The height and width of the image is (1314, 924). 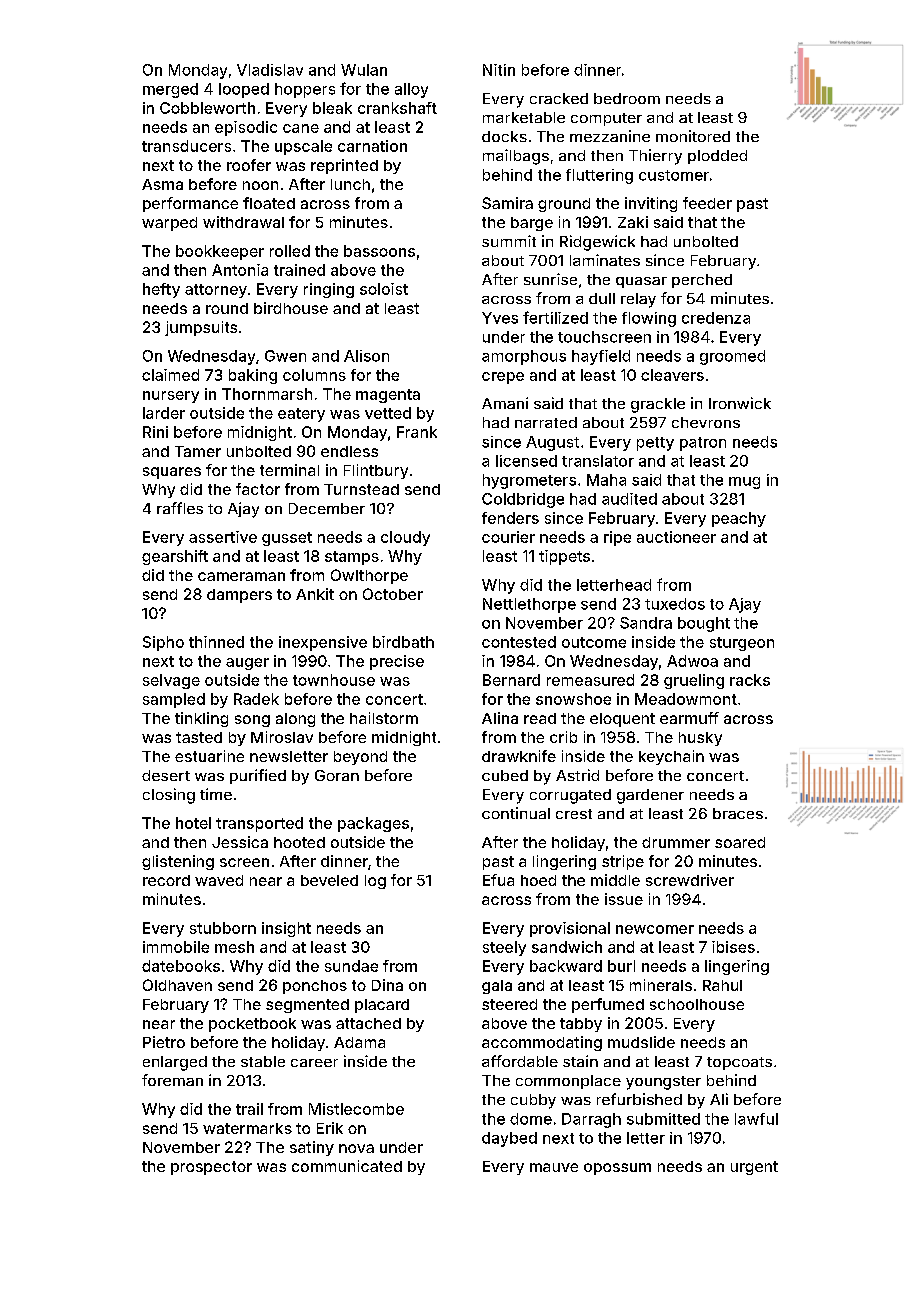 I want to click on Asma, so click(x=162, y=184).
